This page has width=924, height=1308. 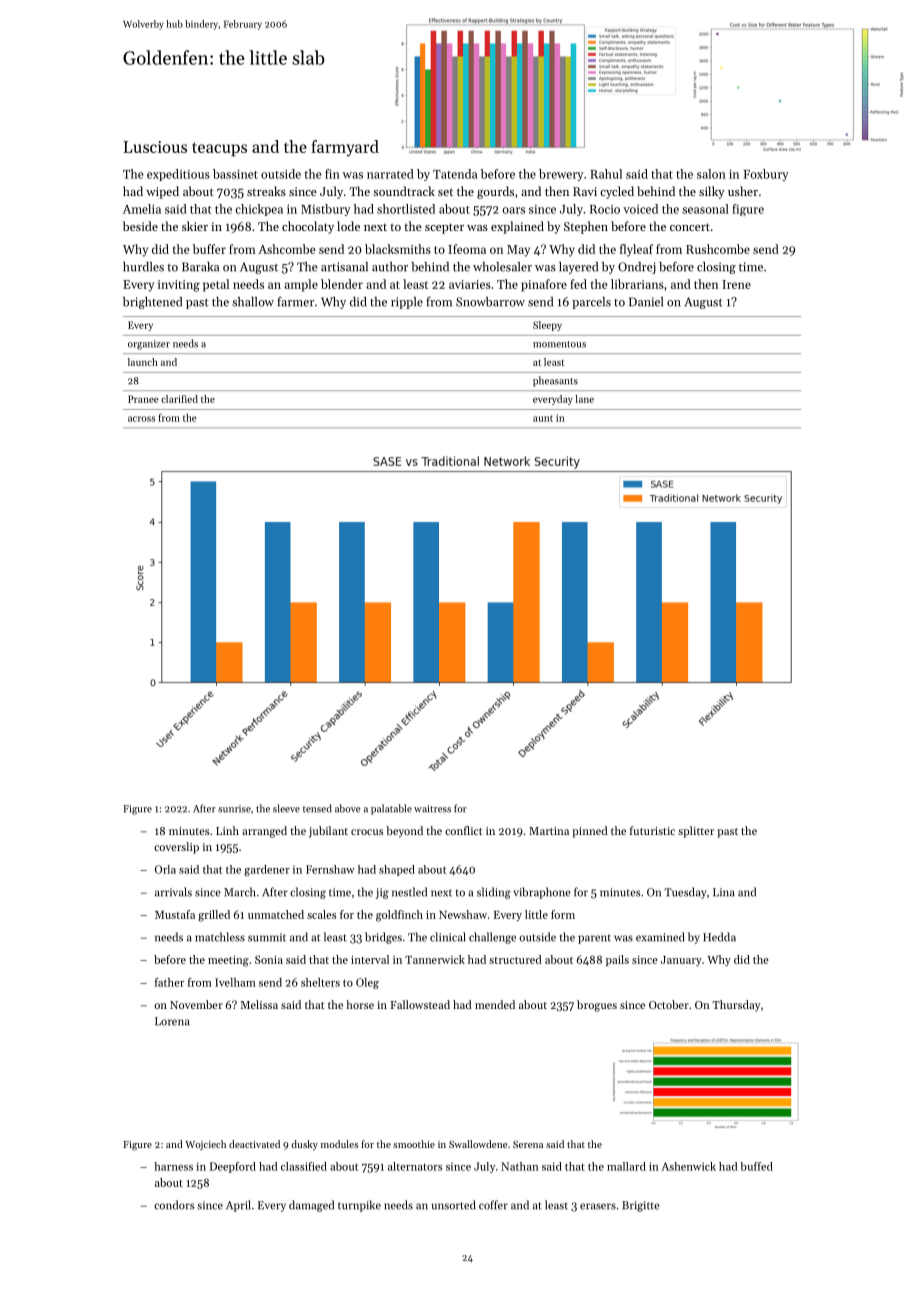 What do you see at coordinates (174, 1205) in the page?
I see `condors` at bounding box center [174, 1205].
